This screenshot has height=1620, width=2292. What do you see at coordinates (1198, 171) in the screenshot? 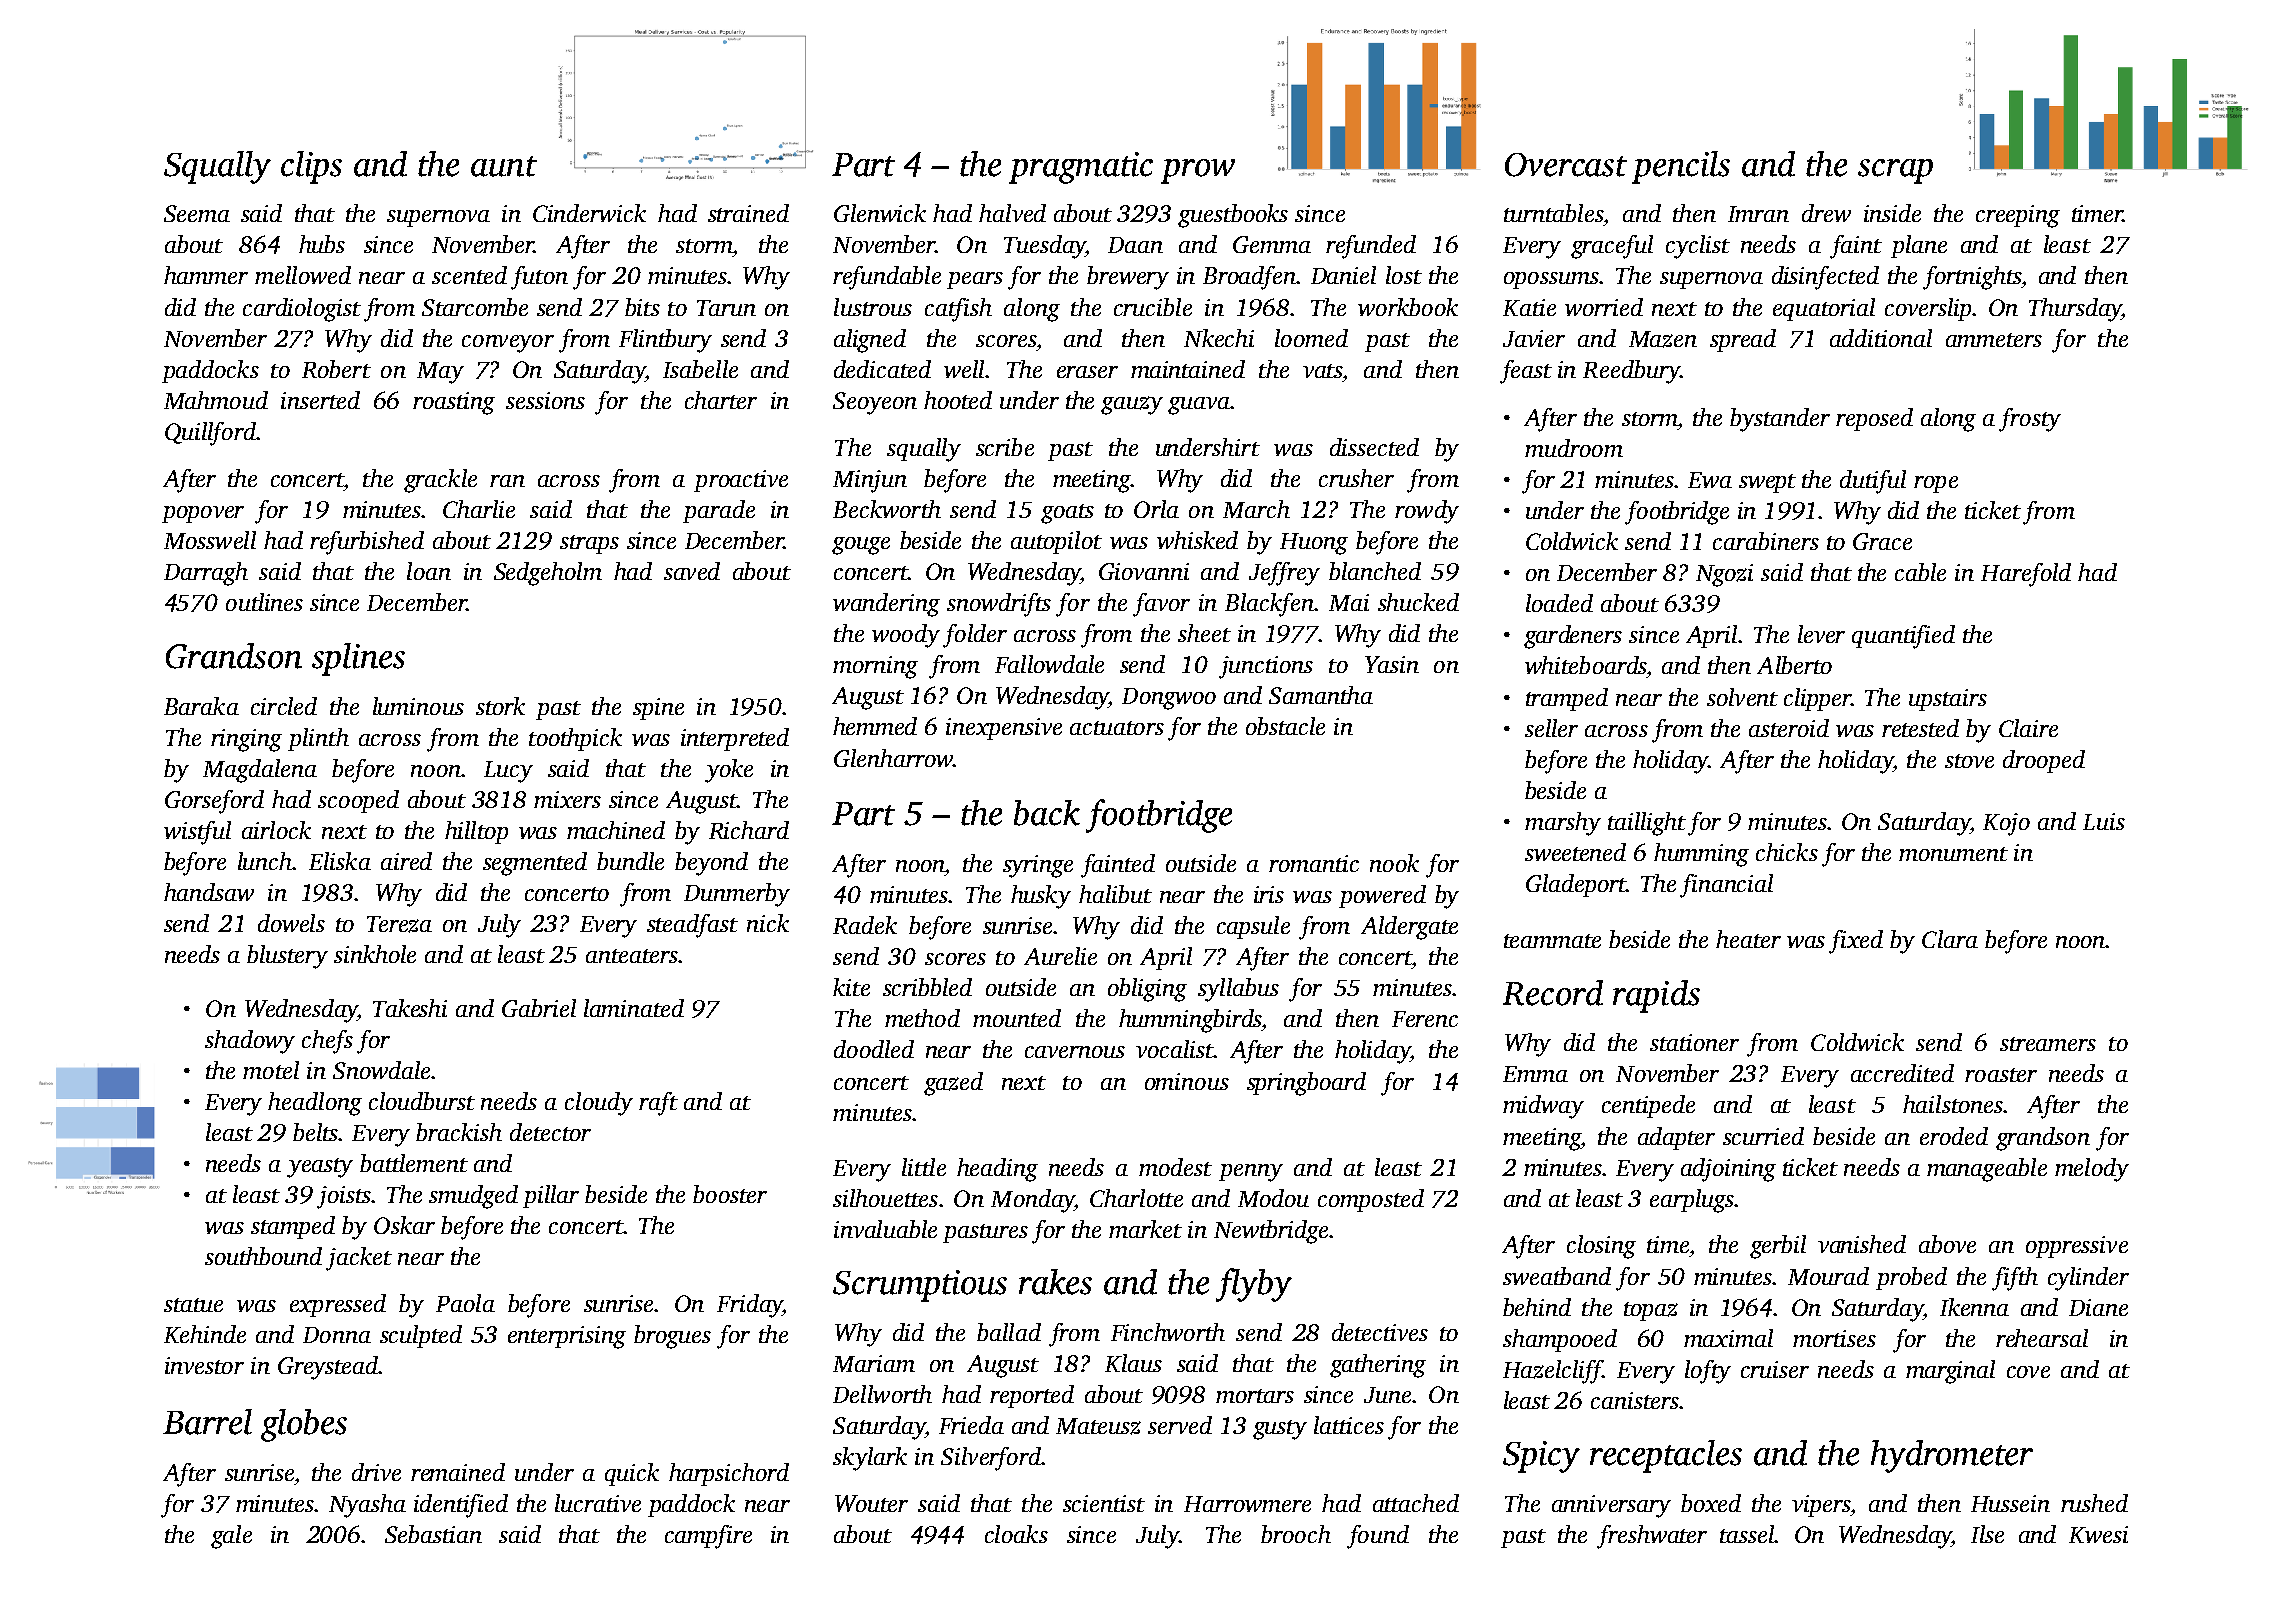
I see `prow` at bounding box center [1198, 171].
